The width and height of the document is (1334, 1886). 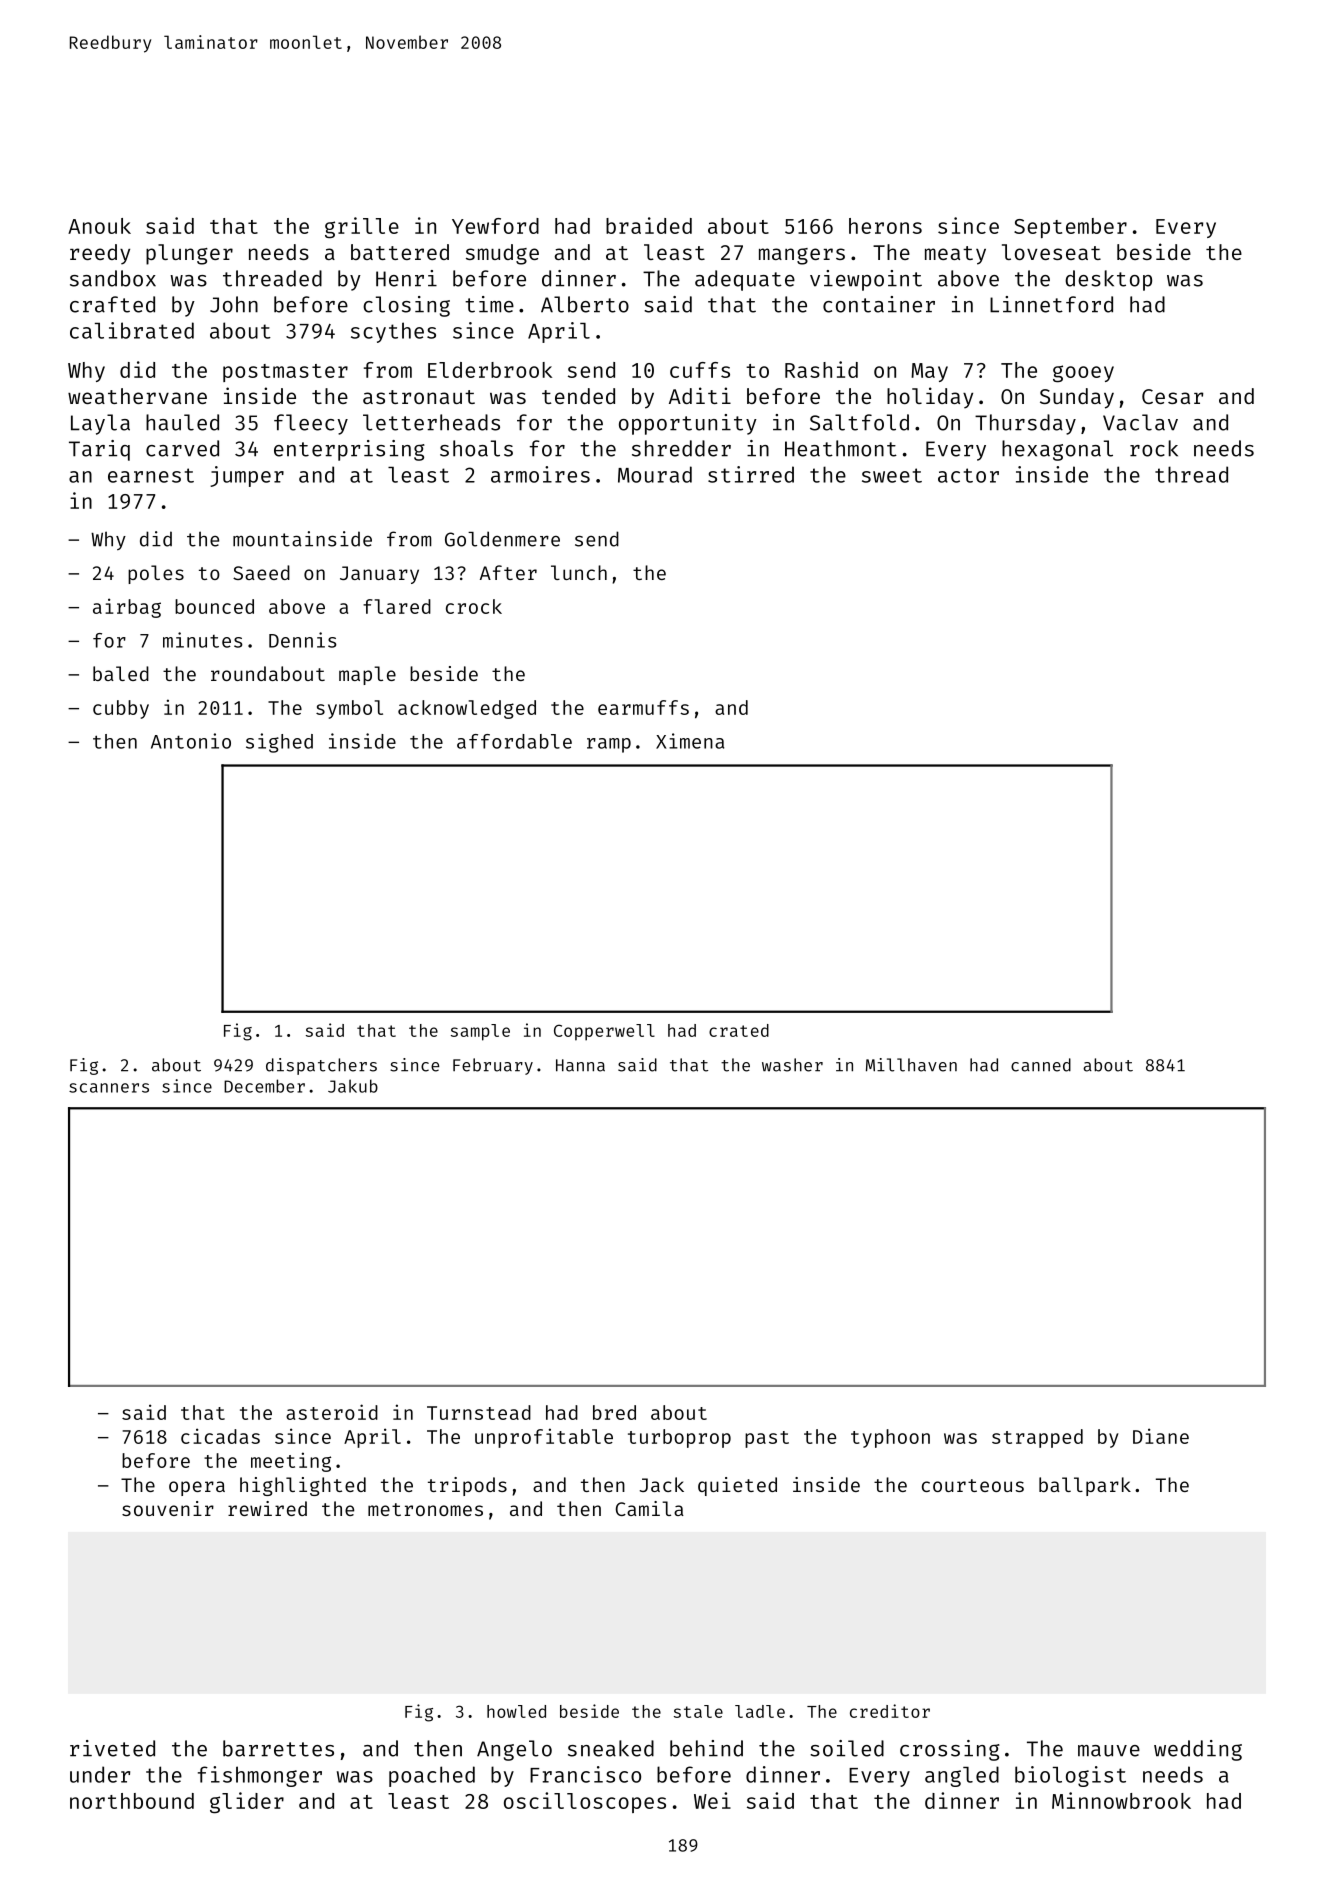 I want to click on Ximena, so click(x=690, y=741).
